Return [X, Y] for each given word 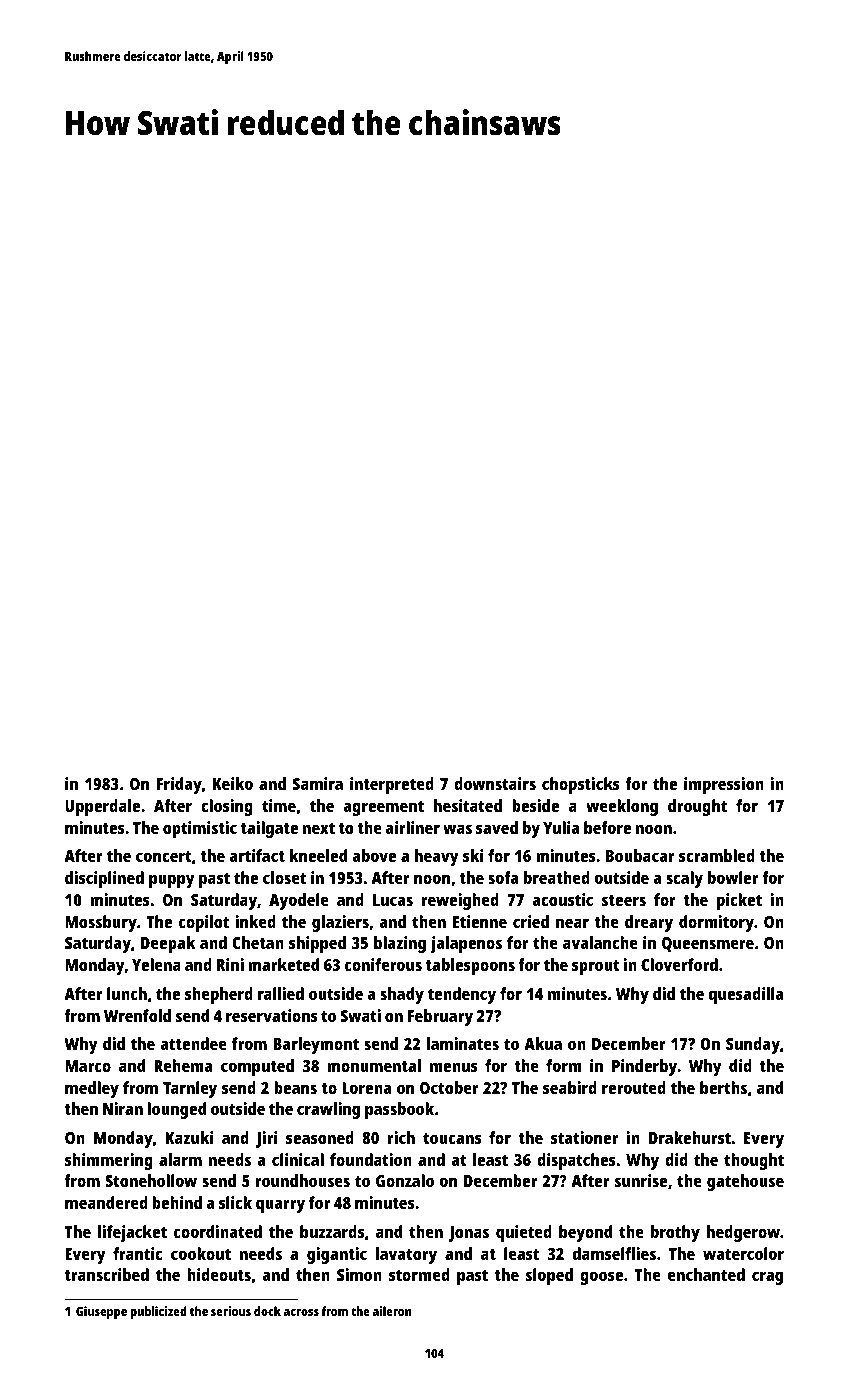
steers [624, 900]
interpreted [392, 785]
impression [724, 785]
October [449, 1087]
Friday [179, 785]
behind [177, 1202]
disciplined [104, 879]
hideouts [219, 1274]
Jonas [468, 1234]
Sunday [753, 1045]
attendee [193, 1043]
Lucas [393, 900]
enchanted [706, 1274]
